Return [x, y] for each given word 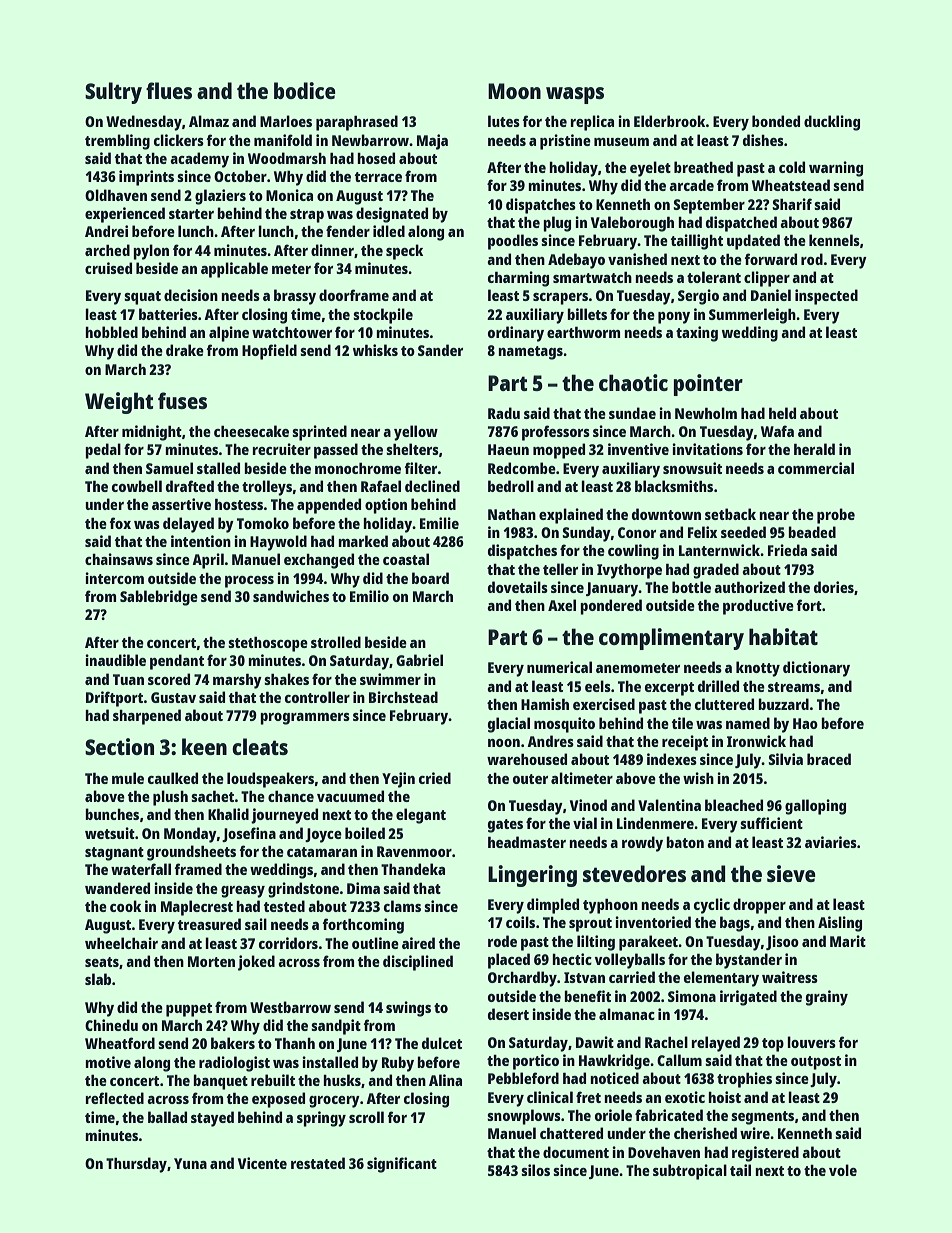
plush [170, 798]
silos [535, 1170]
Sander [440, 350]
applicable [234, 270]
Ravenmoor [414, 851]
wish [698, 778]
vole [843, 1170]
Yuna [190, 1163]
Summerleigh [752, 316]
